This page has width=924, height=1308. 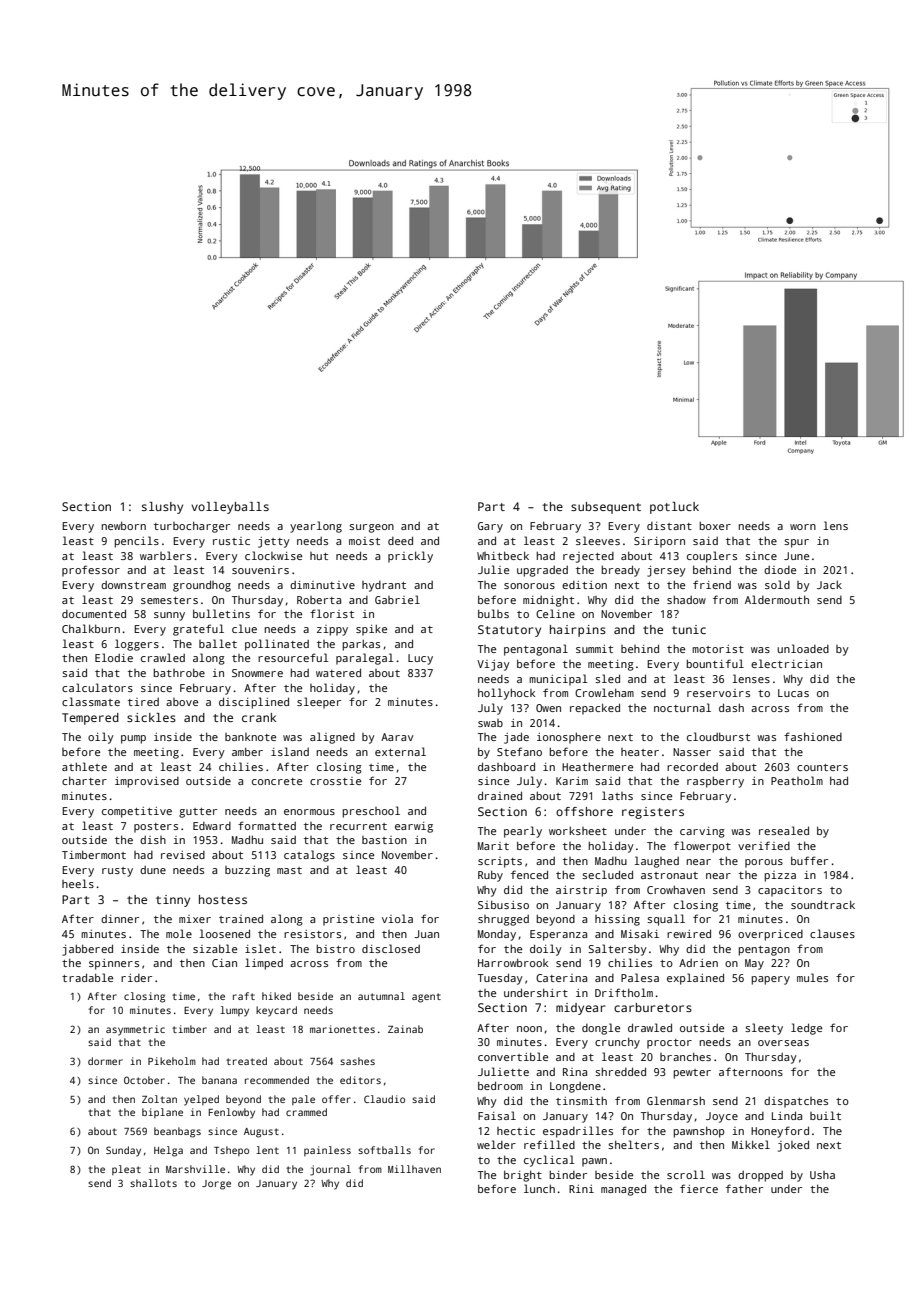 What do you see at coordinates (322, 585) in the page?
I see `diminutive` at bounding box center [322, 585].
